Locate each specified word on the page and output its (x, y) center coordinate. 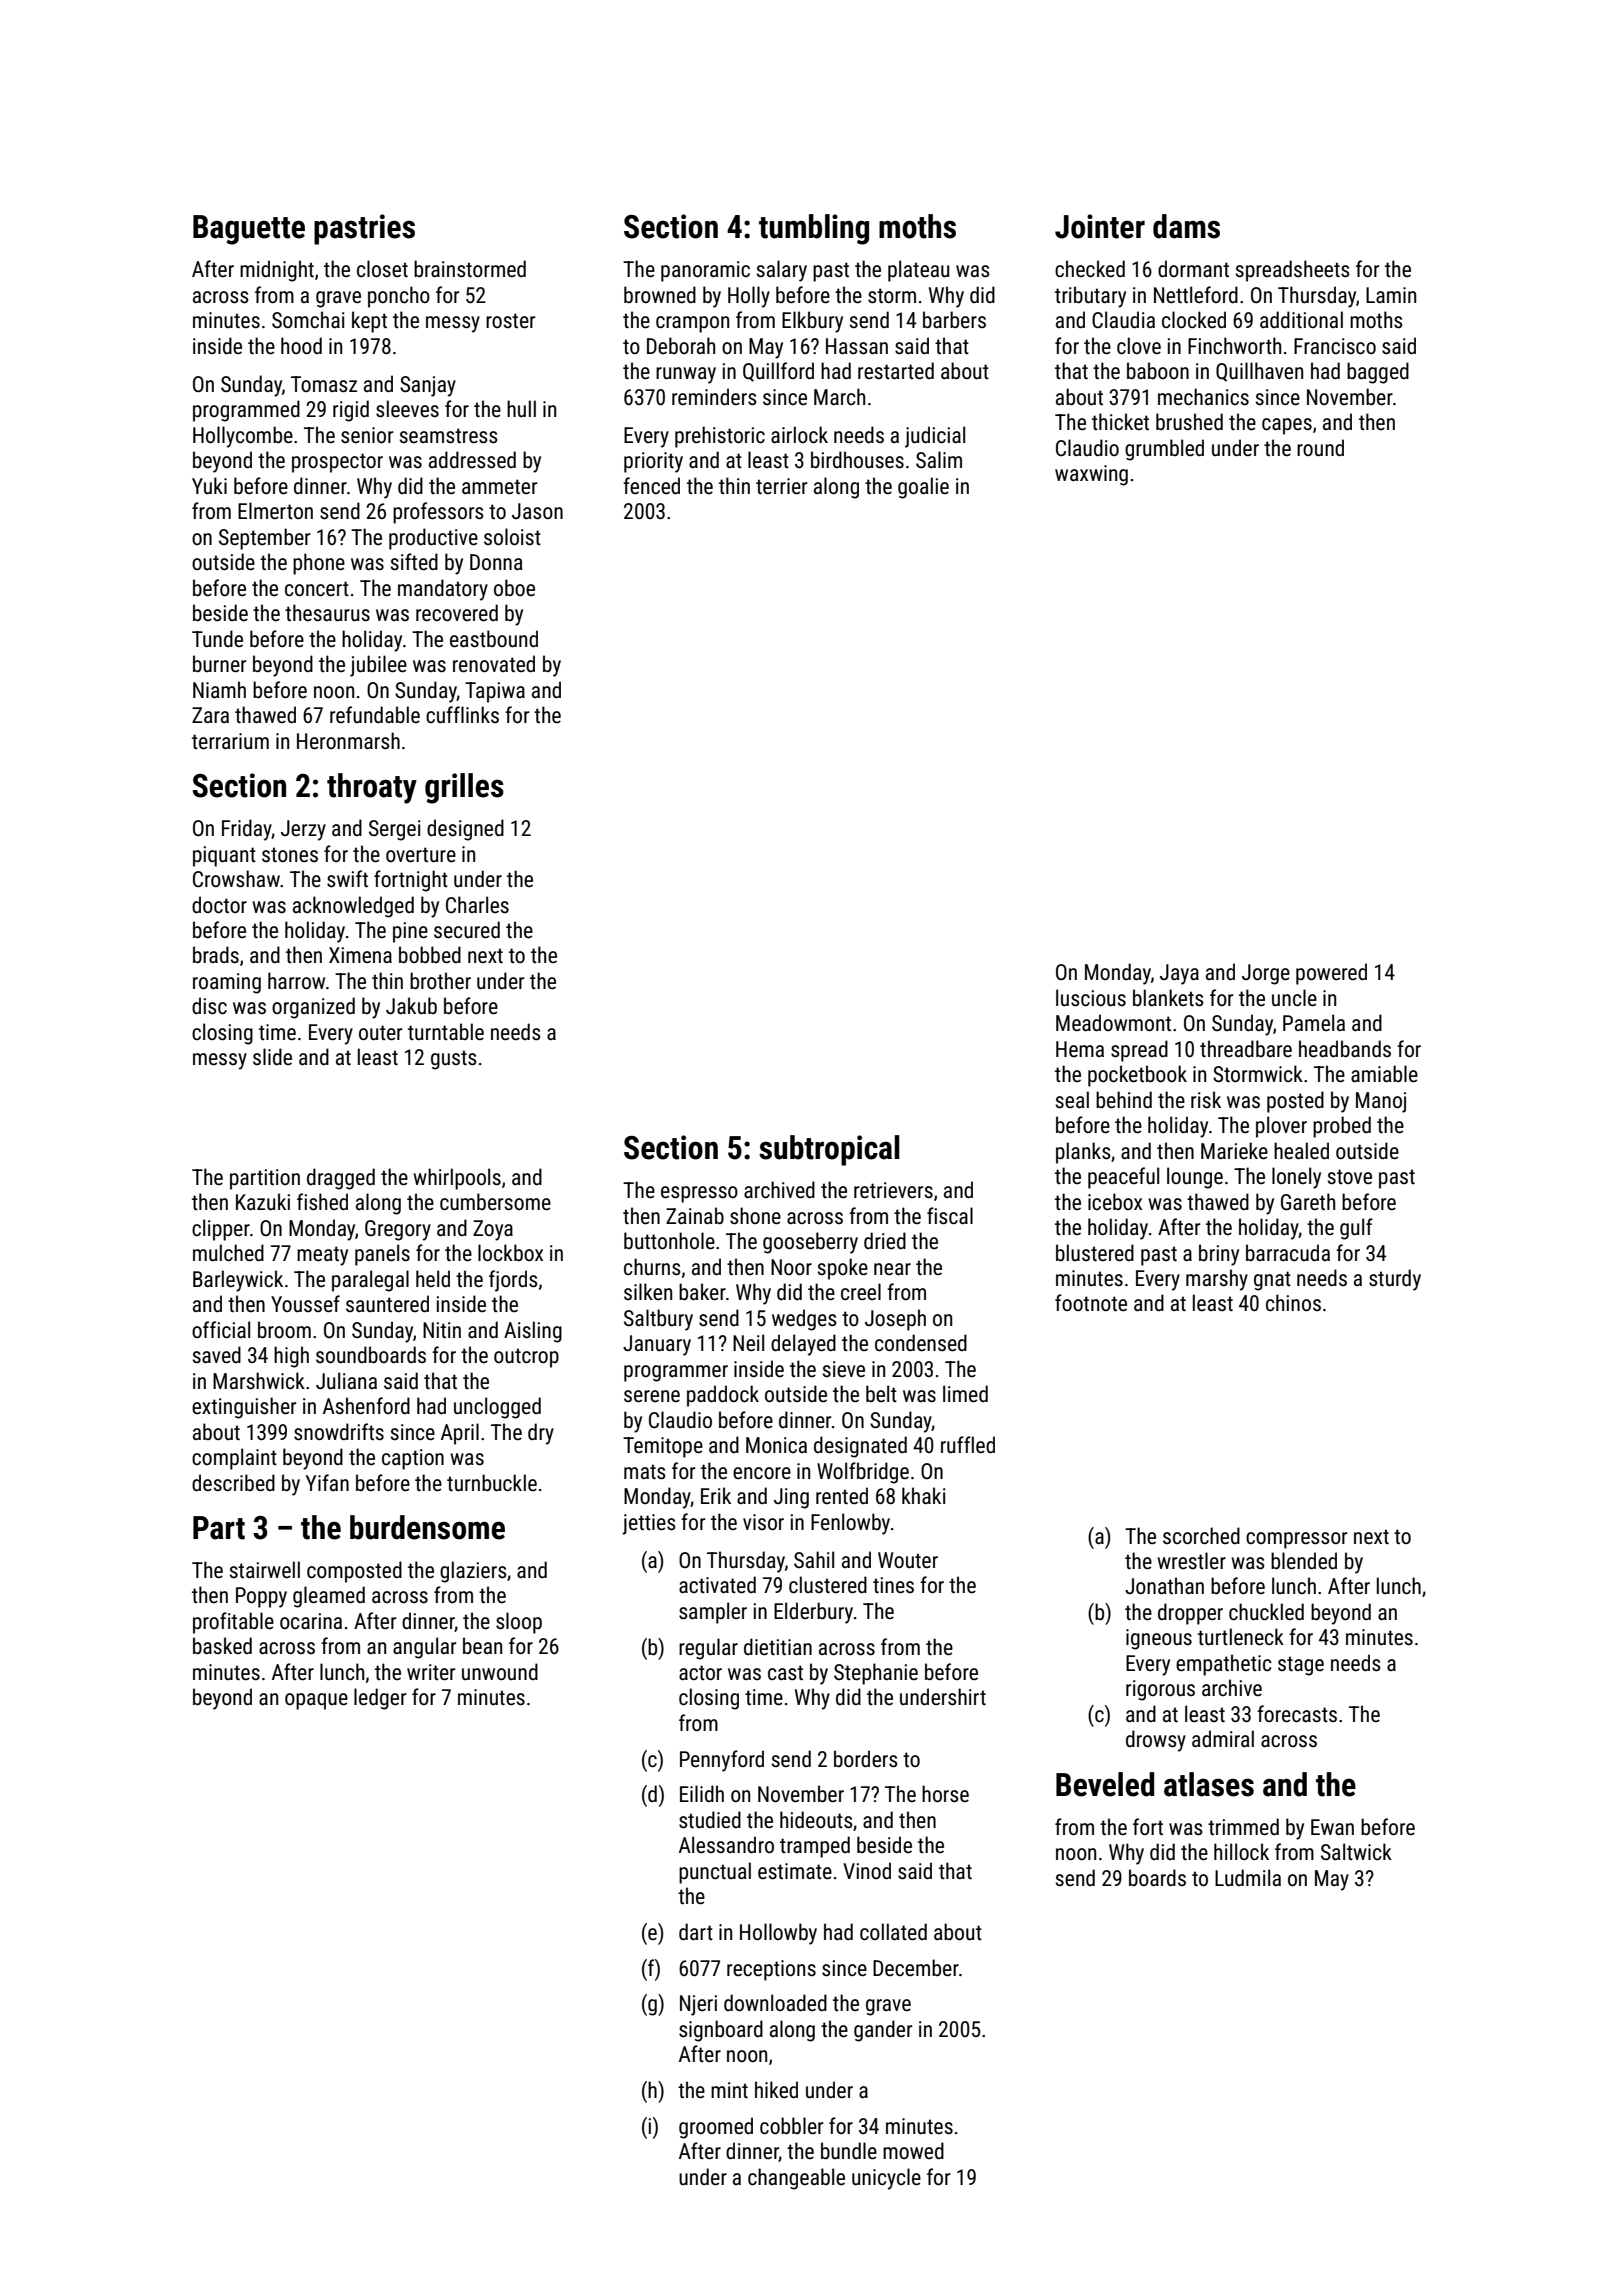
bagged (1378, 373)
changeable (796, 2179)
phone (319, 564)
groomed (716, 2128)
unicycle (886, 2179)
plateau (918, 271)
